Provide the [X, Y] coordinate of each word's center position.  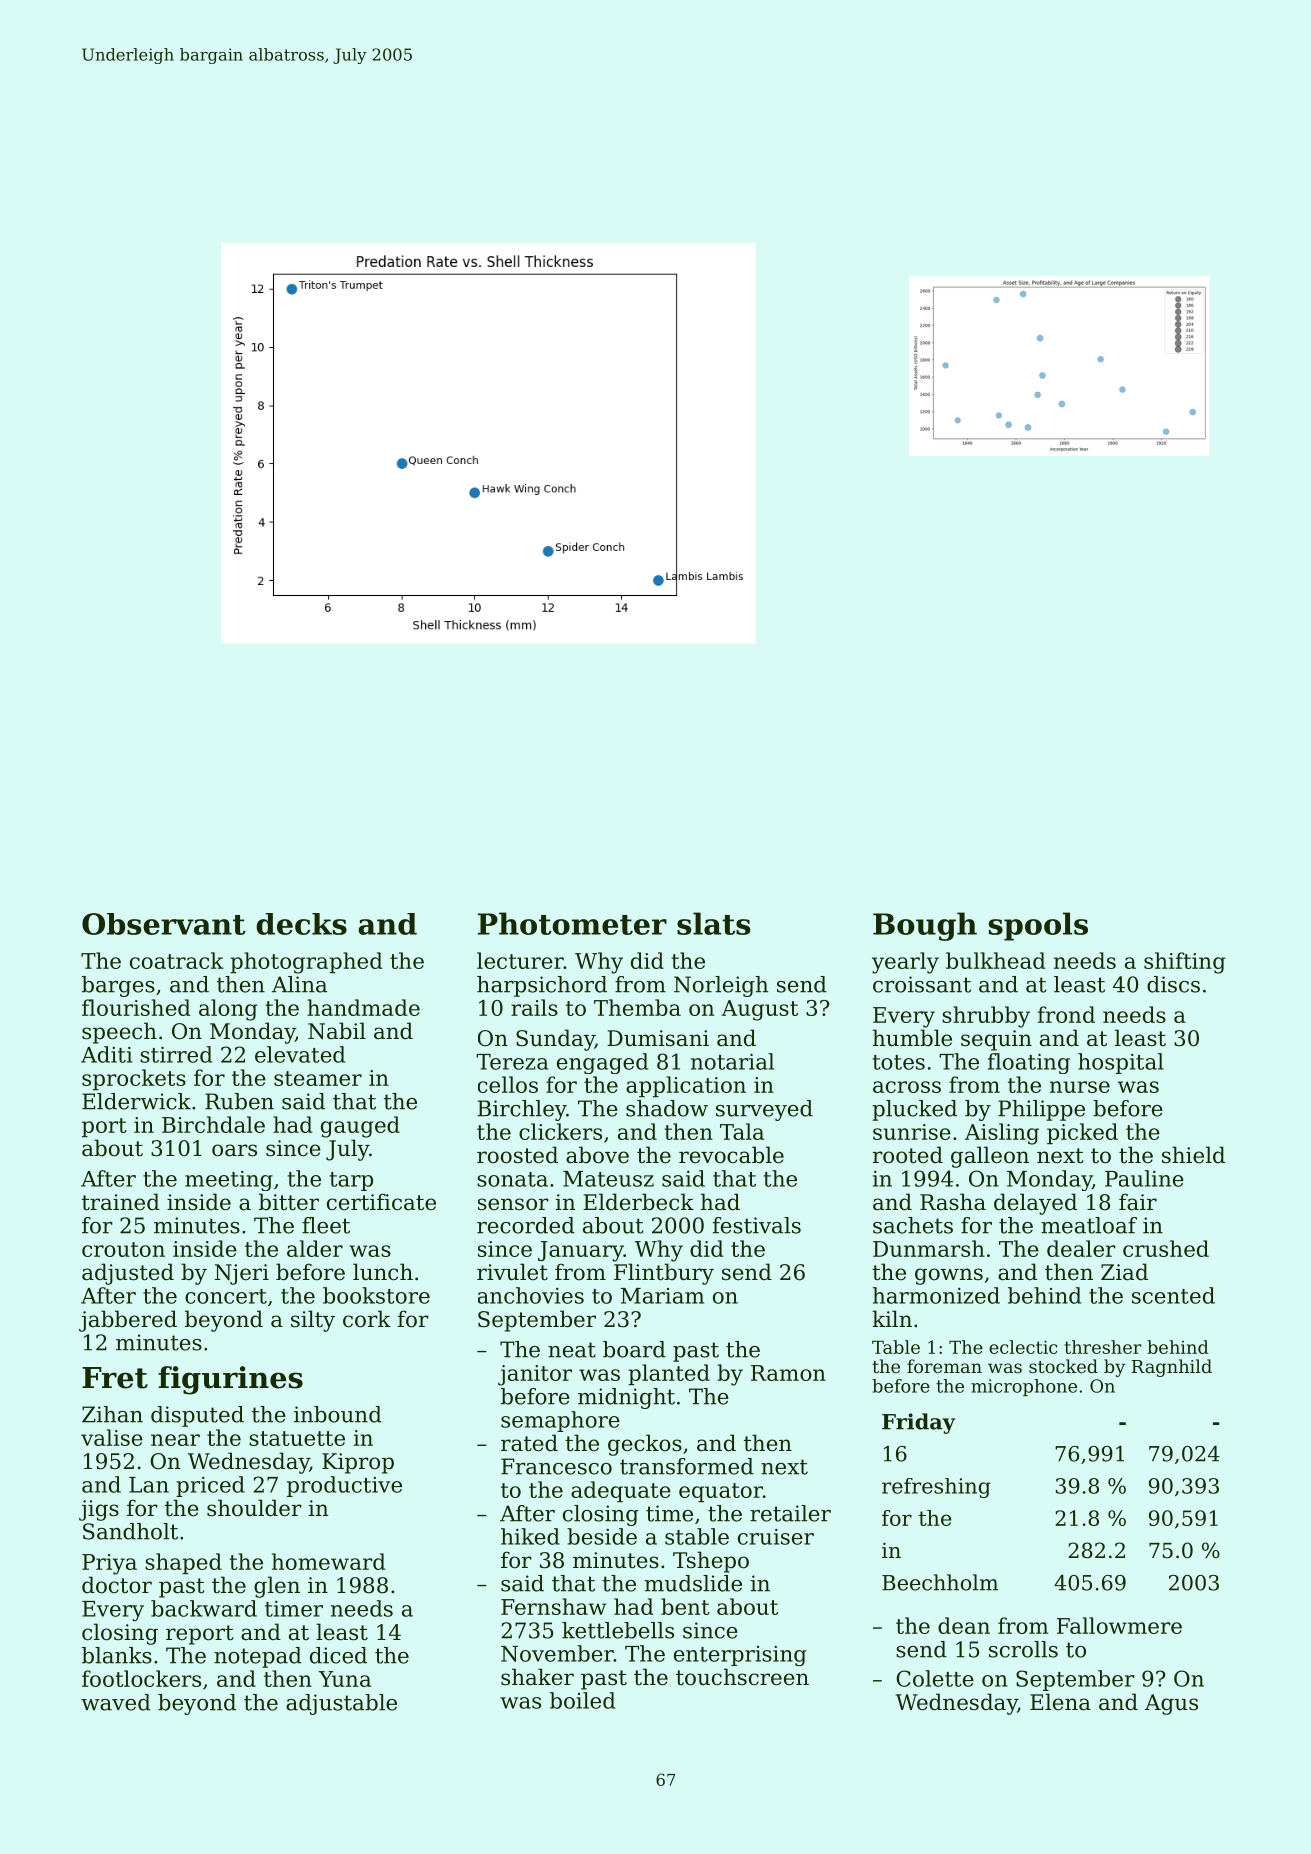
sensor [513, 1204]
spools [1038, 926]
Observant [164, 924]
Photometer [572, 923]
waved [116, 1702]
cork [367, 1319]
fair [1138, 1202]
